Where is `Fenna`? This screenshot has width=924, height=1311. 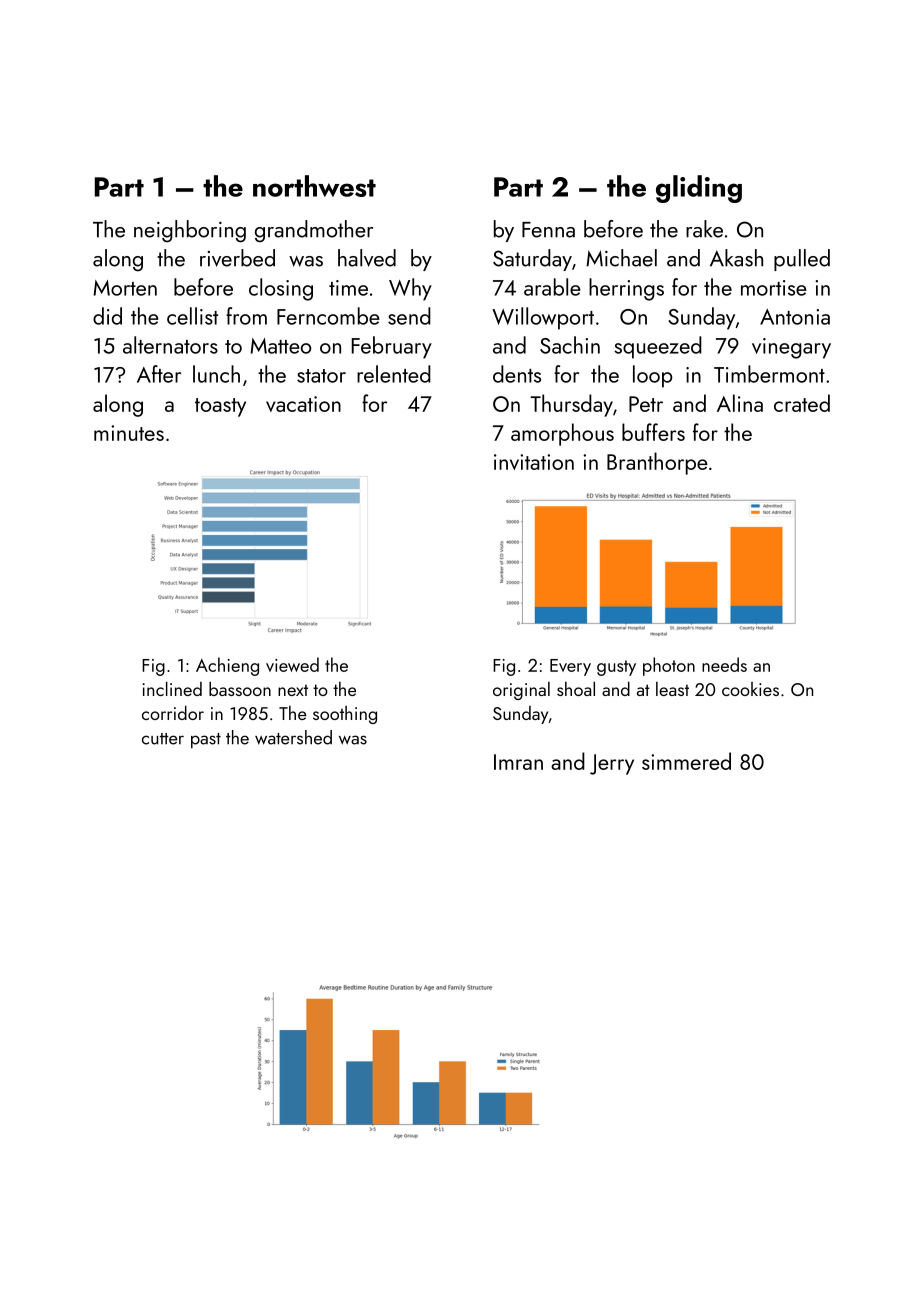 Fenna is located at coordinates (548, 230).
